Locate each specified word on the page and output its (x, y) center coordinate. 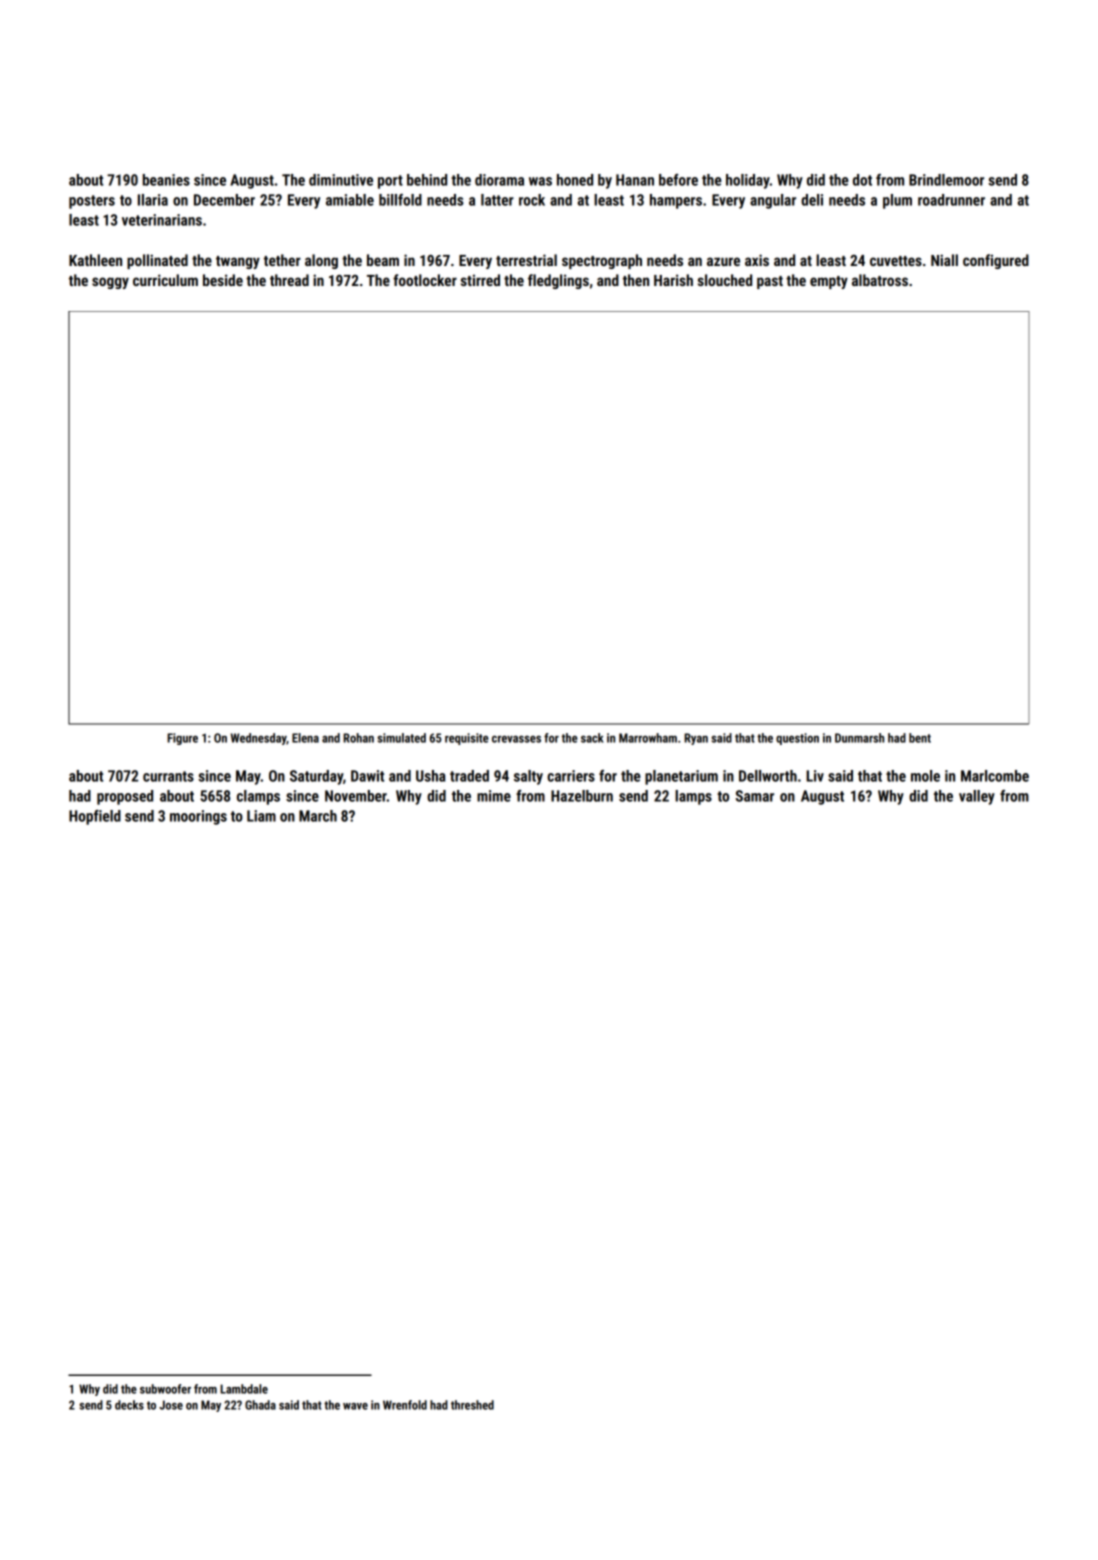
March (318, 816)
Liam (261, 816)
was (540, 181)
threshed (472, 1405)
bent (920, 738)
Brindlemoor (946, 180)
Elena (305, 738)
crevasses (516, 739)
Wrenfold (405, 1405)
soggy (110, 283)
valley (977, 797)
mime (494, 796)
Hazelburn (582, 796)
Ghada (260, 1405)
